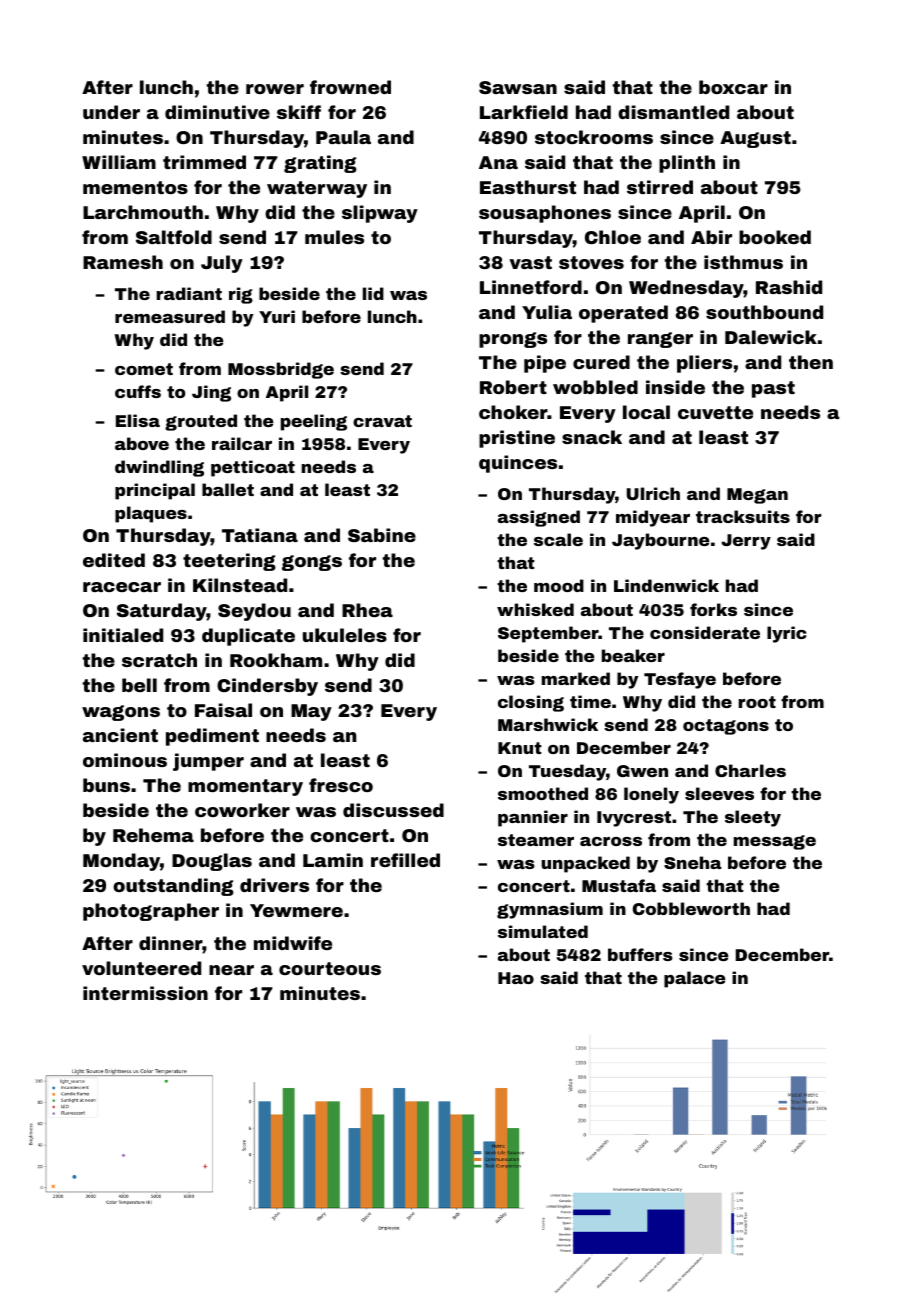 This screenshot has width=924, height=1314. I want to click on petticoat, so click(253, 468).
